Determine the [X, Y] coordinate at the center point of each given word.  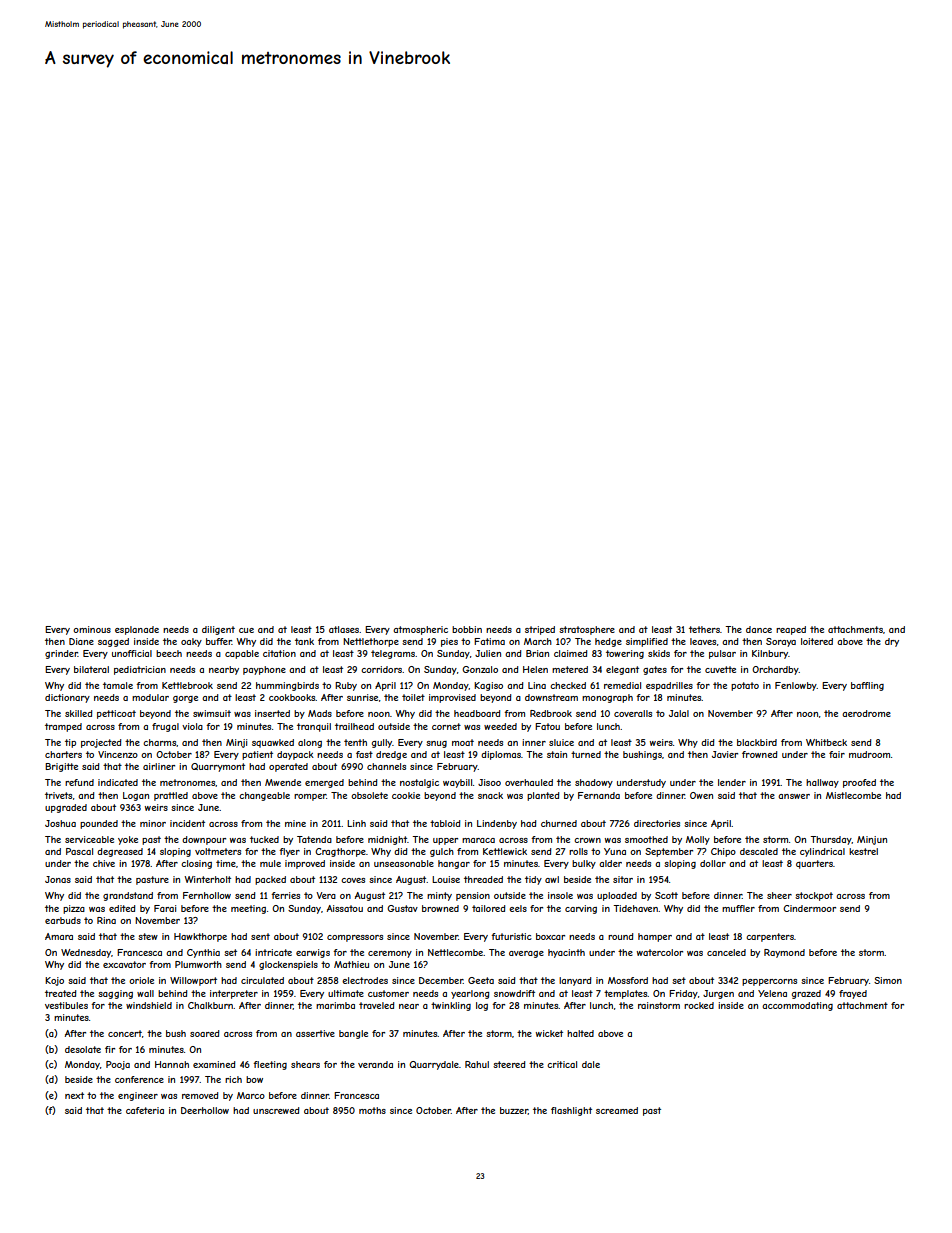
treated [60, 993]
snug [436, 744]
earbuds [63, 920]
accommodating [797, 1006]
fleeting [270, 1065]
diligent [218, 630]
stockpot [814, 896]
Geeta [481, 980]
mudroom [870, 754]
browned [440, 908]
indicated [118, 782]
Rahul [477, 1064]
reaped [791, 630]
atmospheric [420, 630]
